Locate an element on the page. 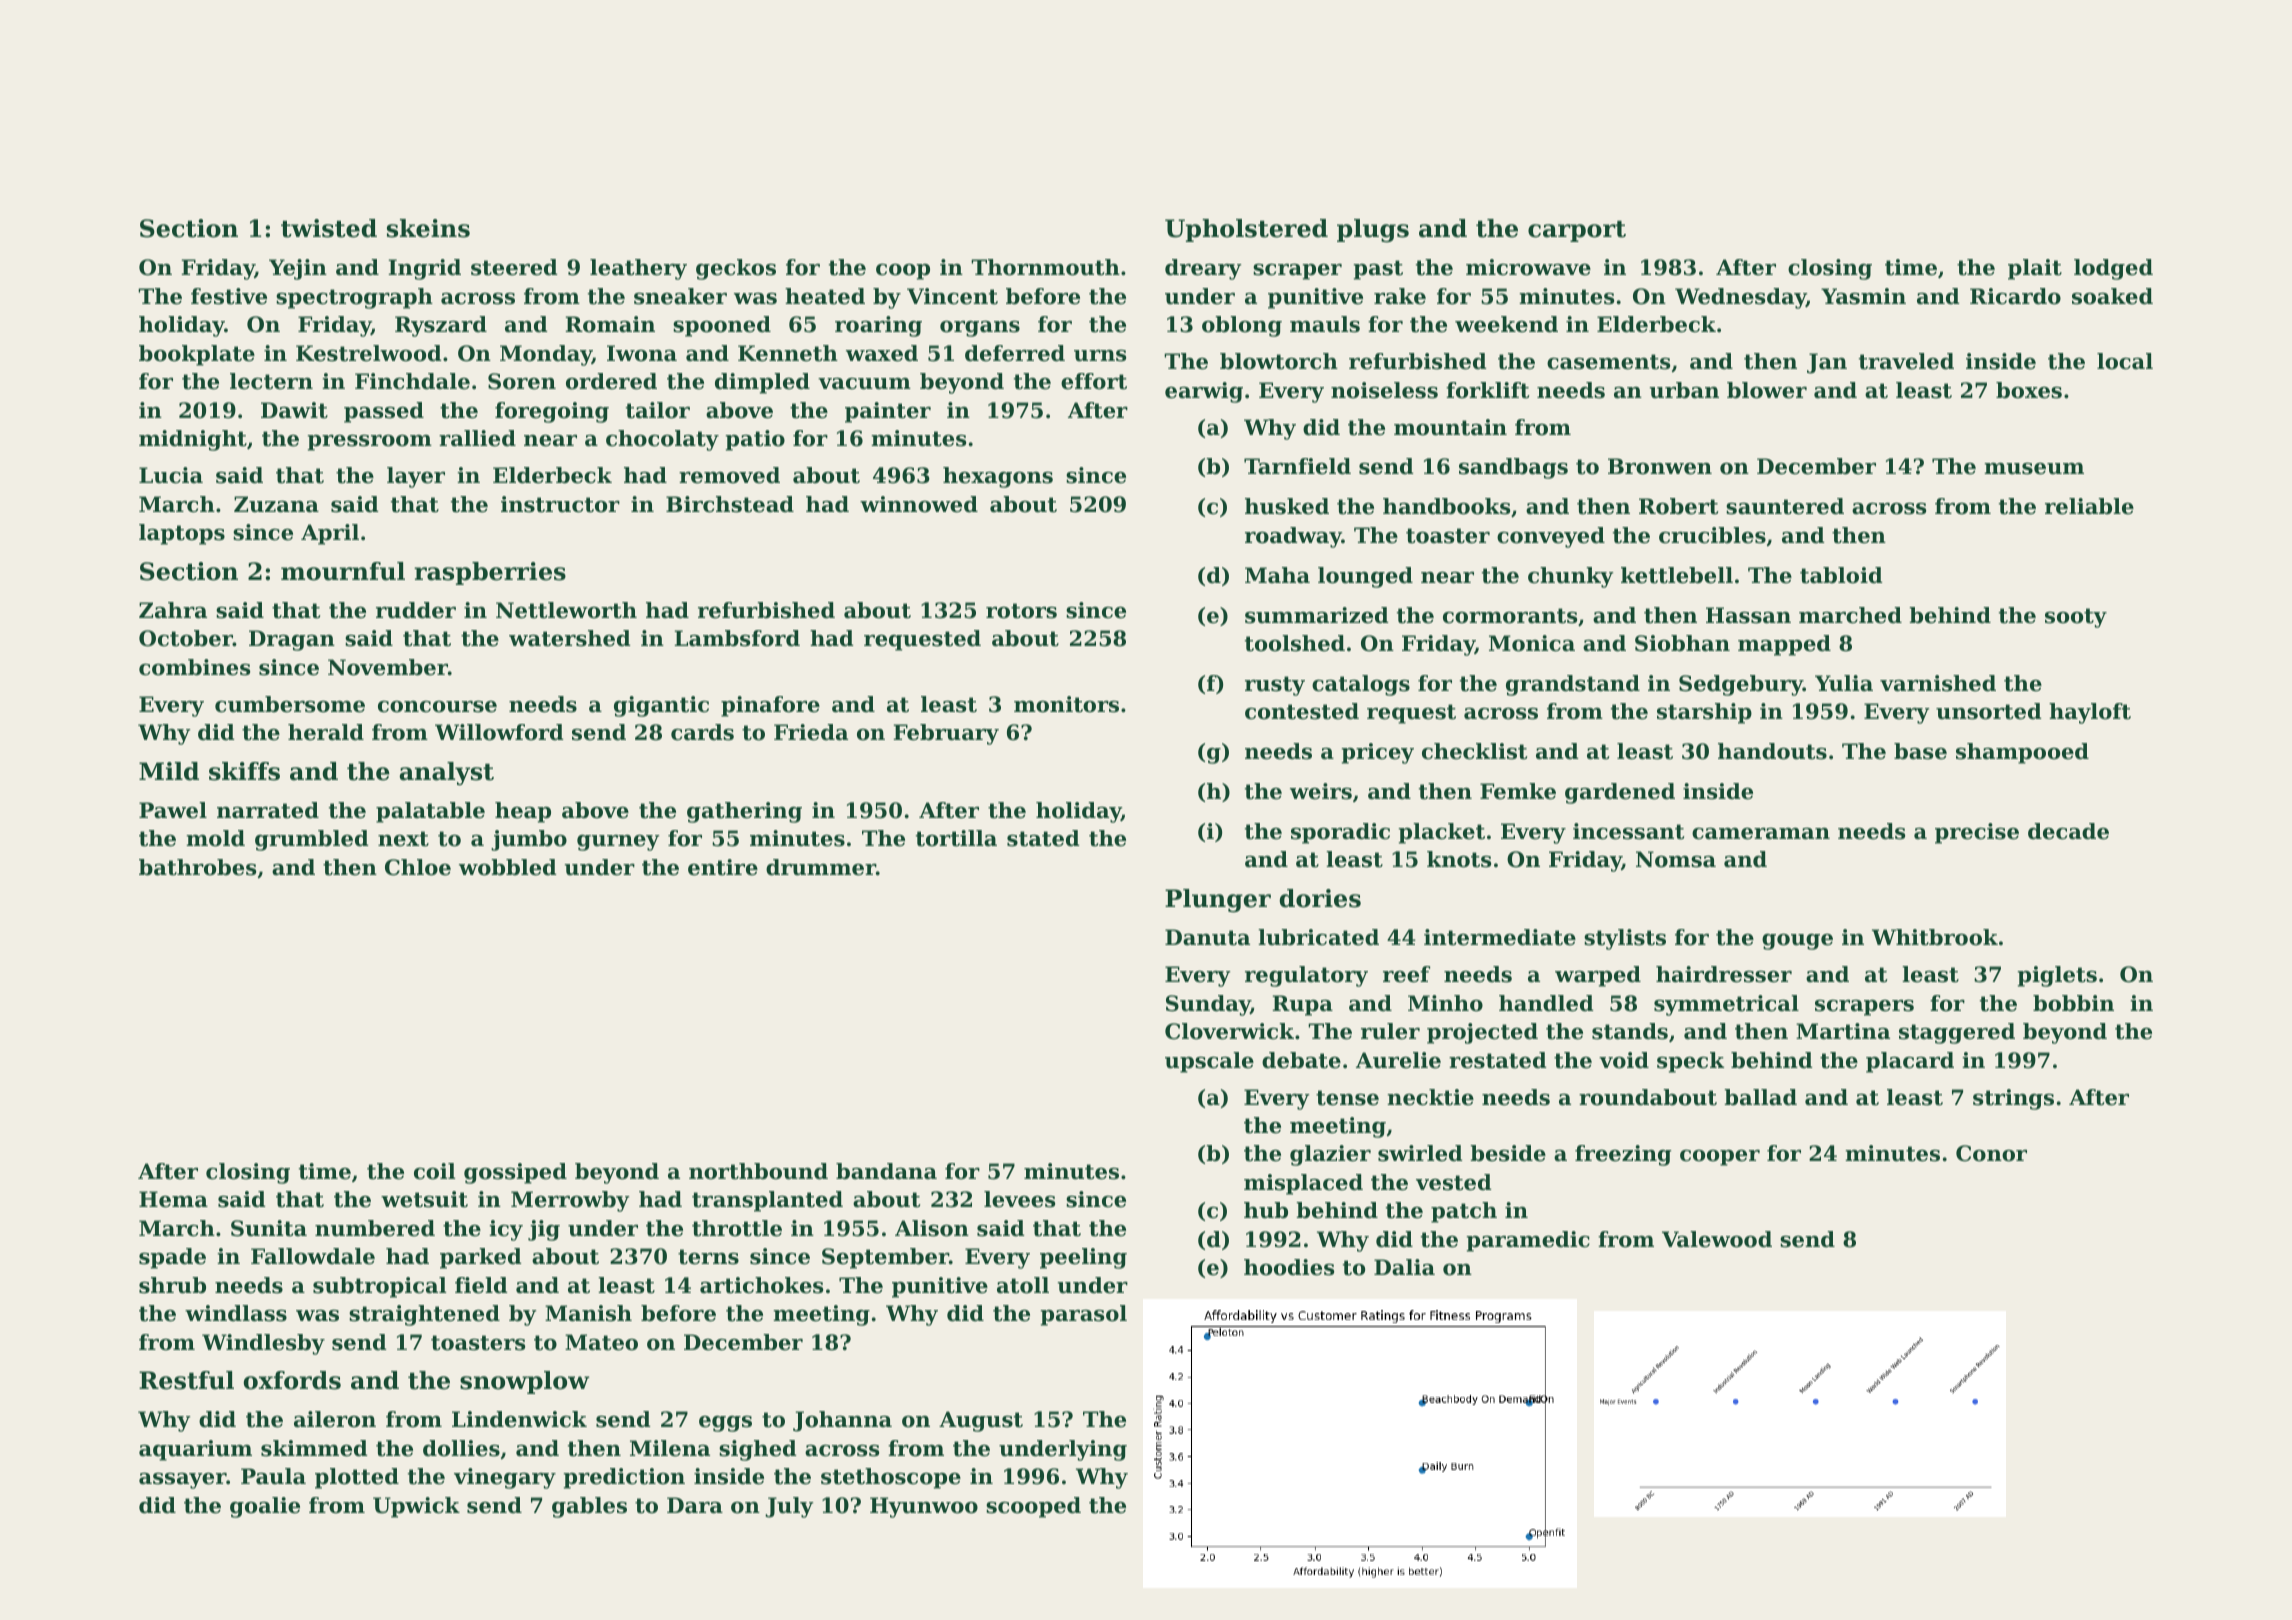 The height and width of the page is (1620, 2292). Valewood is located at coordinates (1717, 1239).
